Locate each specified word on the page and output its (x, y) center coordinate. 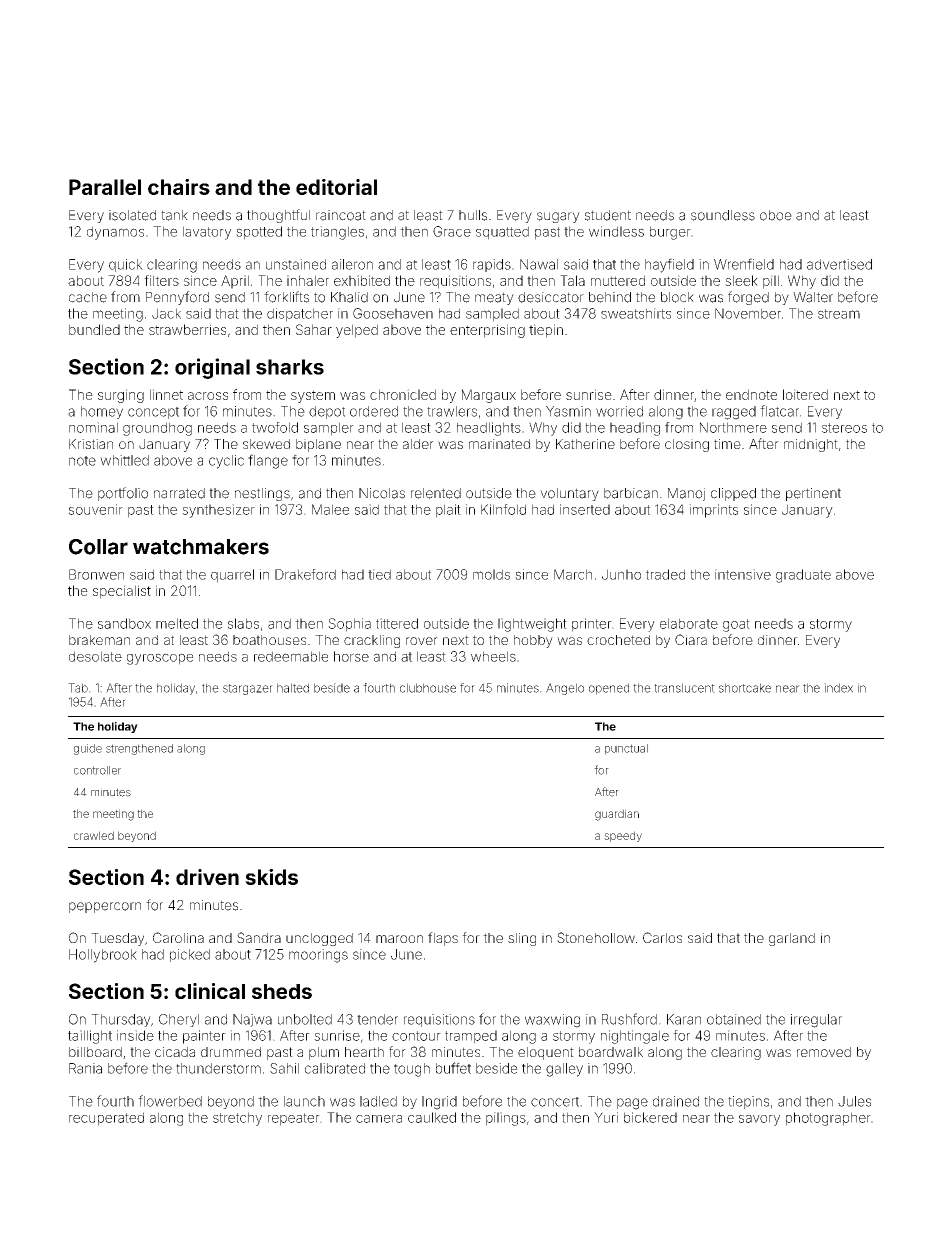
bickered (650, 1117)
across (208, 396)
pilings (506, 1119)
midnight (811, 445)
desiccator (551, 297)
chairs (179, 187)
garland (792, 939)
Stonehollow (596, 937)
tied (379, 574)
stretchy (237, 1119)
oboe (776, 215)
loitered (805, 394)
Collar (98, 547)
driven (207, 877)
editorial (336, 187)
